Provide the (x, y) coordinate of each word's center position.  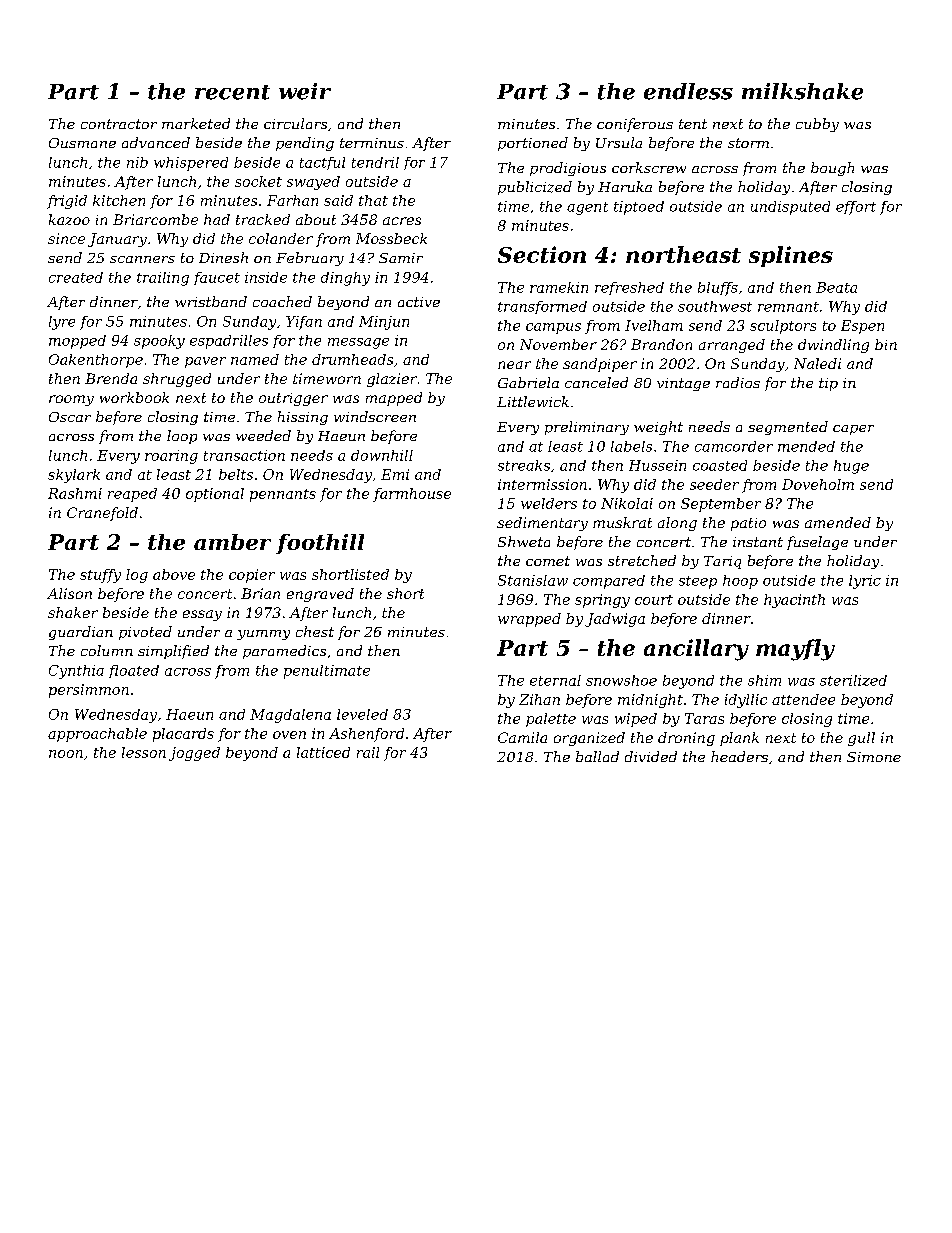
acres (402, 221)
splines (791, 256)
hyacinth (794, 601)
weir (305, 91)
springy (602, 601)
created (76, 277)
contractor (119, 124)
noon (66, 754)
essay (202, 615)
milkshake (802, 91)
